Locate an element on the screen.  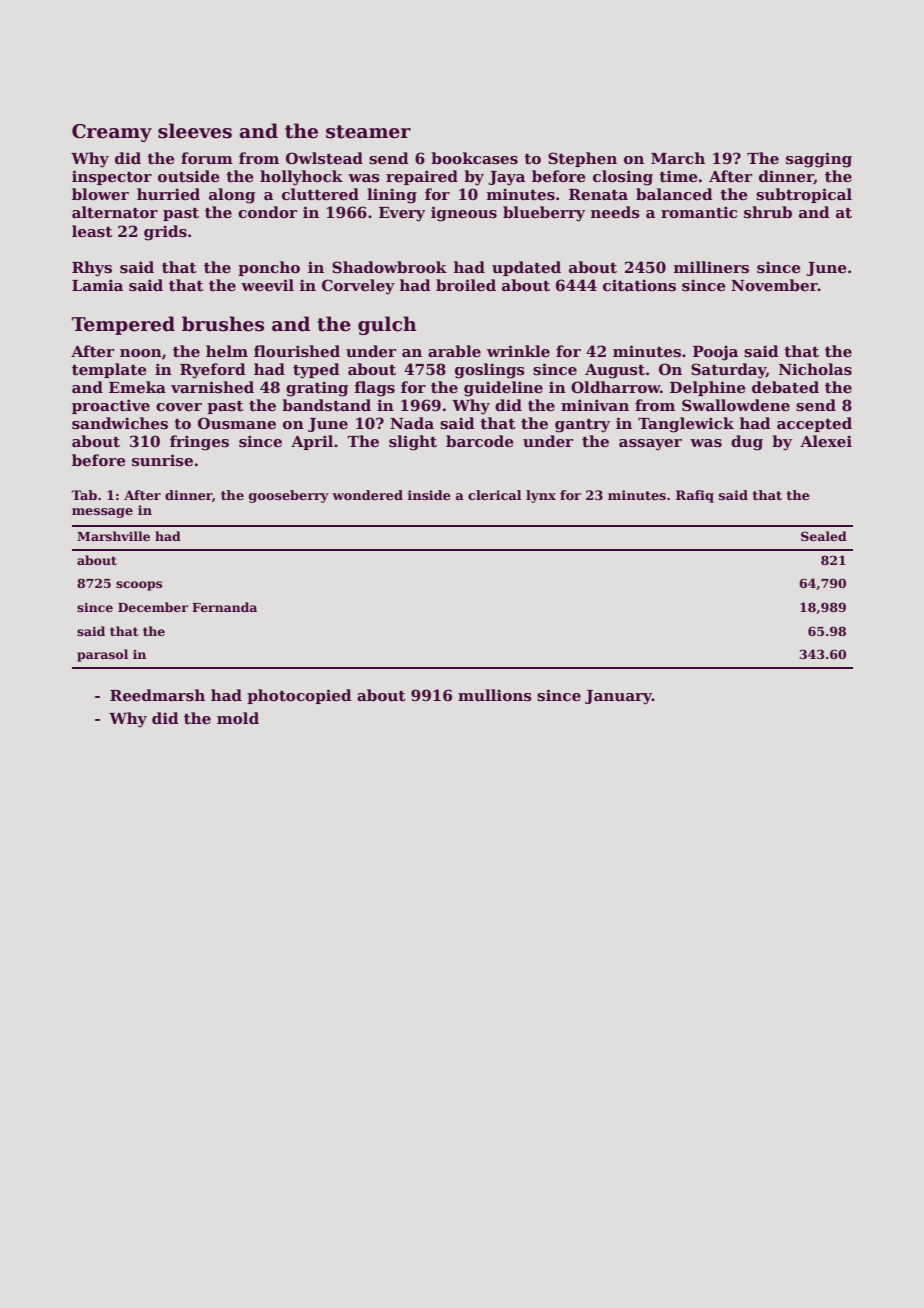
bookcases is located at coordinates (474, 158).
